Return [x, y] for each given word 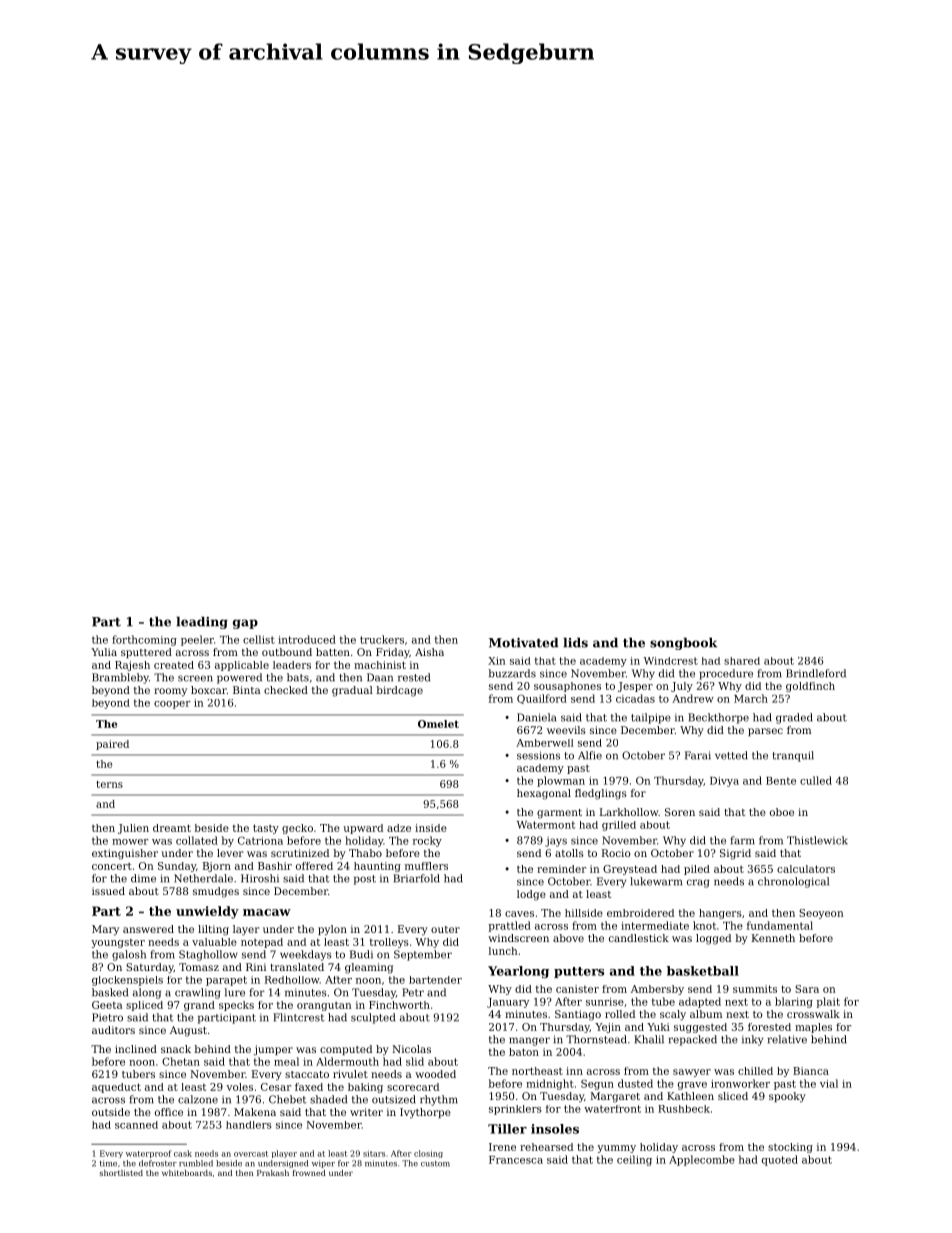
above [568, 938]
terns [109, 784]
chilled [755, 1071]
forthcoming [144, 640]
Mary [105, 930]
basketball [703, 971]
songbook [683, 643]
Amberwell [545, 743]
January [508, 1003]
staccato [307, 1074]
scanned [136, 1125]
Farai [698, 755]
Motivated [523, 642]
